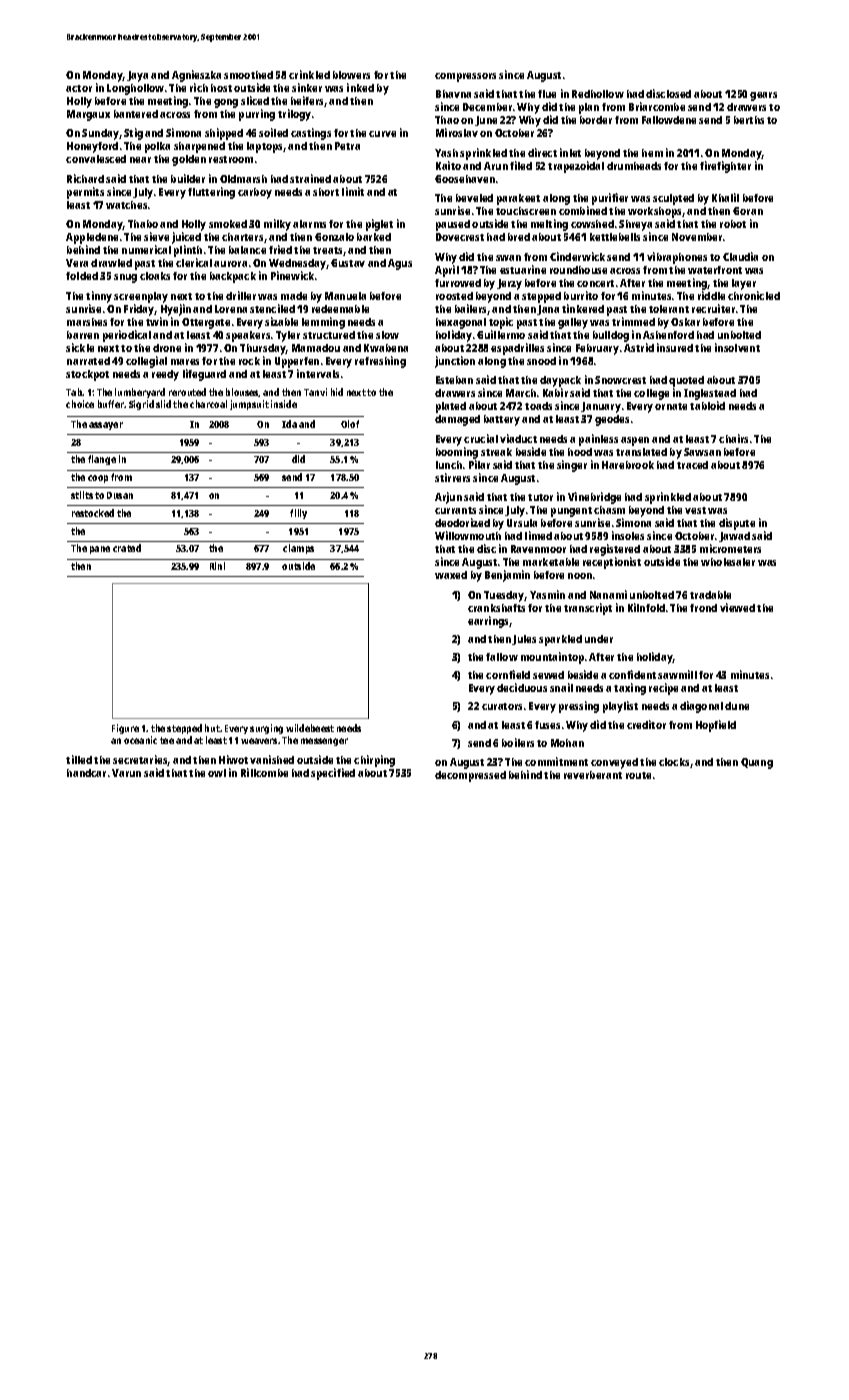  Describe the element at coordinates (298, 514) in the document. I see `filly` at that location.
